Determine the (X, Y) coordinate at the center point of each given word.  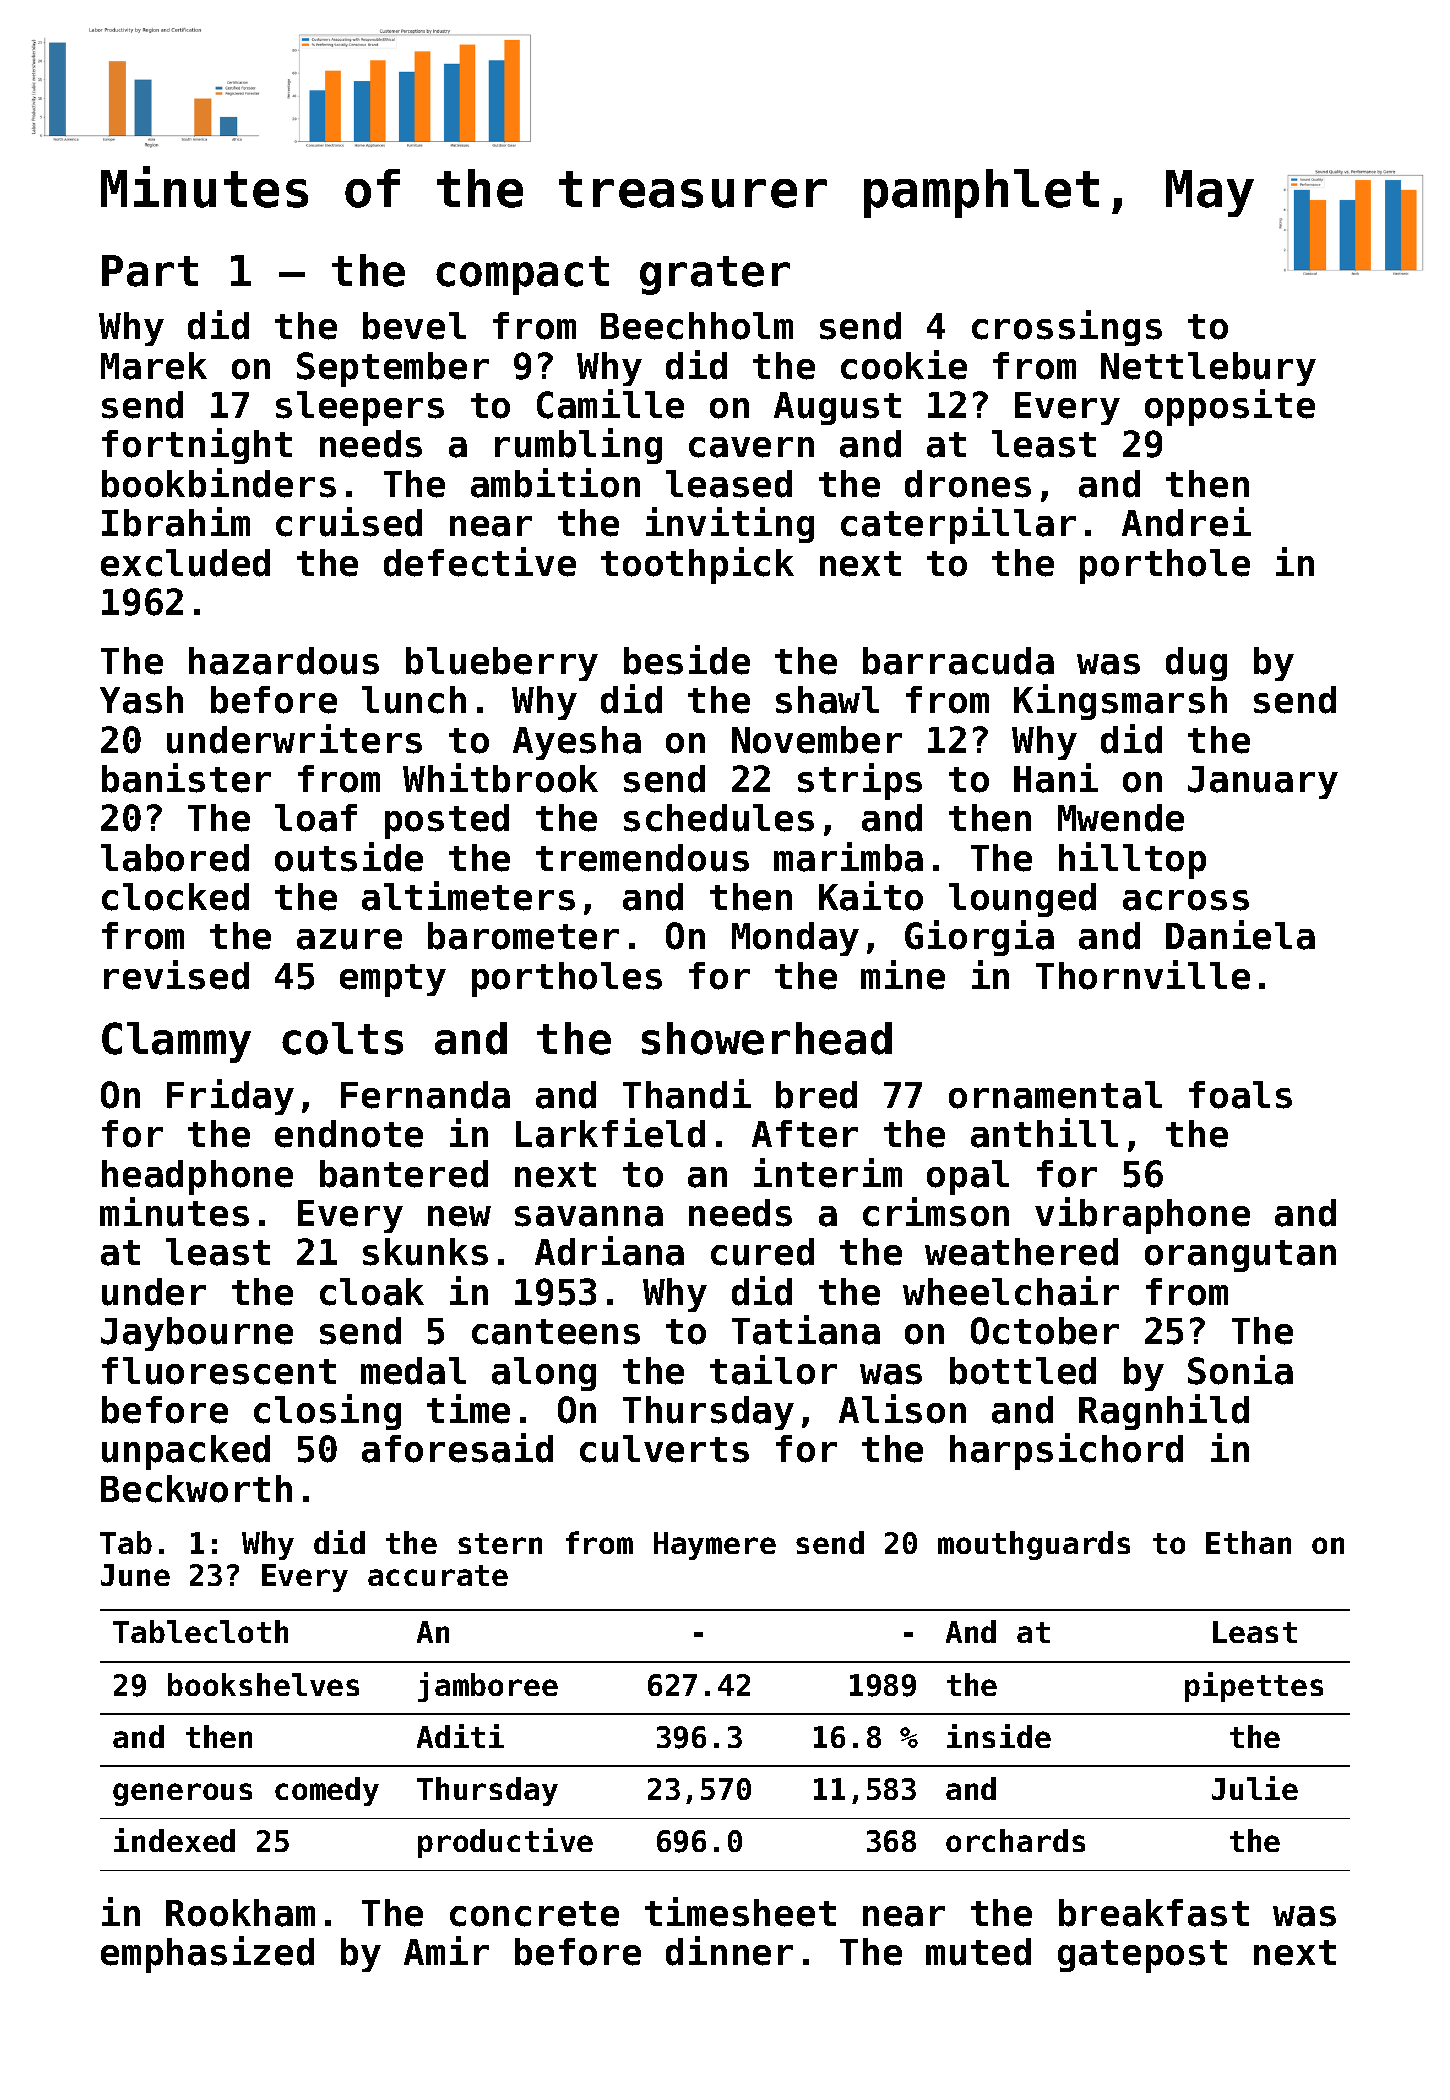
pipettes (1254, 1687)
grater (715, 275)
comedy (327, 1791)
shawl (827, 700)
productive (505, 1843)
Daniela (1240, 935)
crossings (1067, 328)
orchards (1015, 1840)
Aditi (460, 1736)
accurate (438, 1575)
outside (349, 857)
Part (150, 271)
